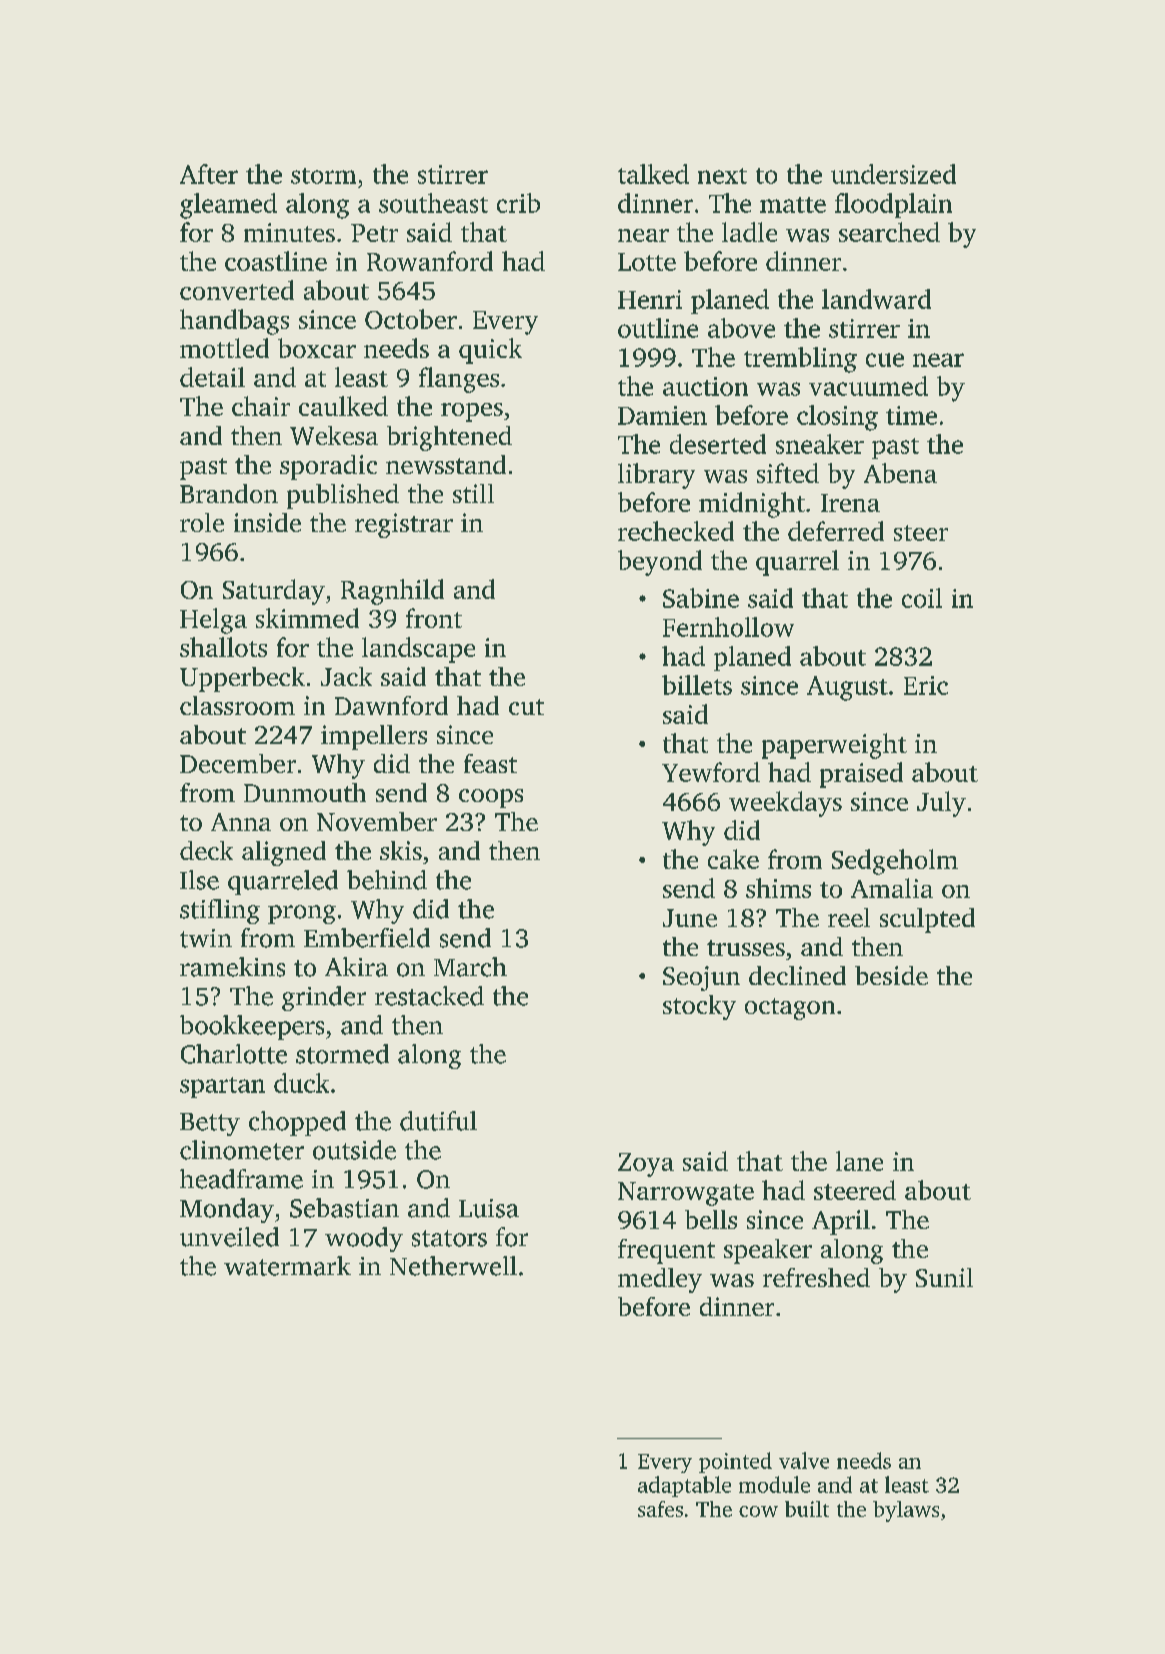 Image resolution: width=1165 pixels, height=1654 pixels. What do you see at coordinates (374, 233) in the screenshot?
I see `Petr` at bounding box center [374, 233].
